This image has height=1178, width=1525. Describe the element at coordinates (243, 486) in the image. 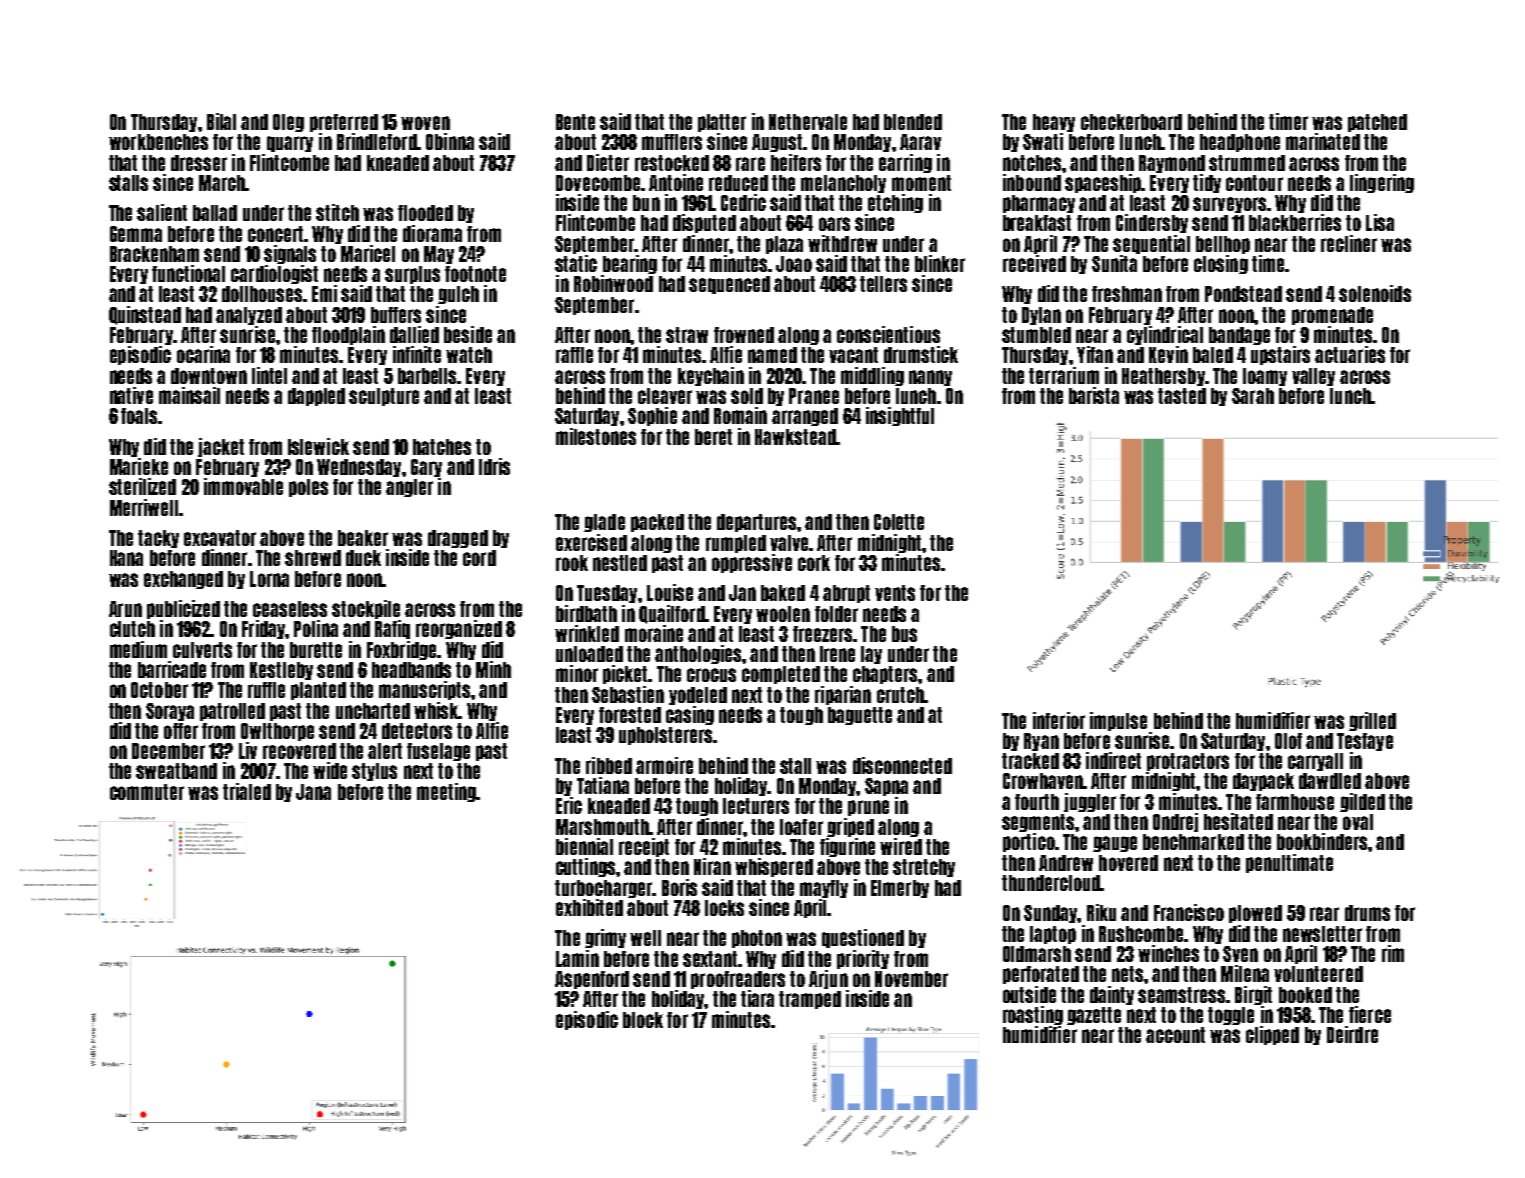

I see `immovable` at that location.
